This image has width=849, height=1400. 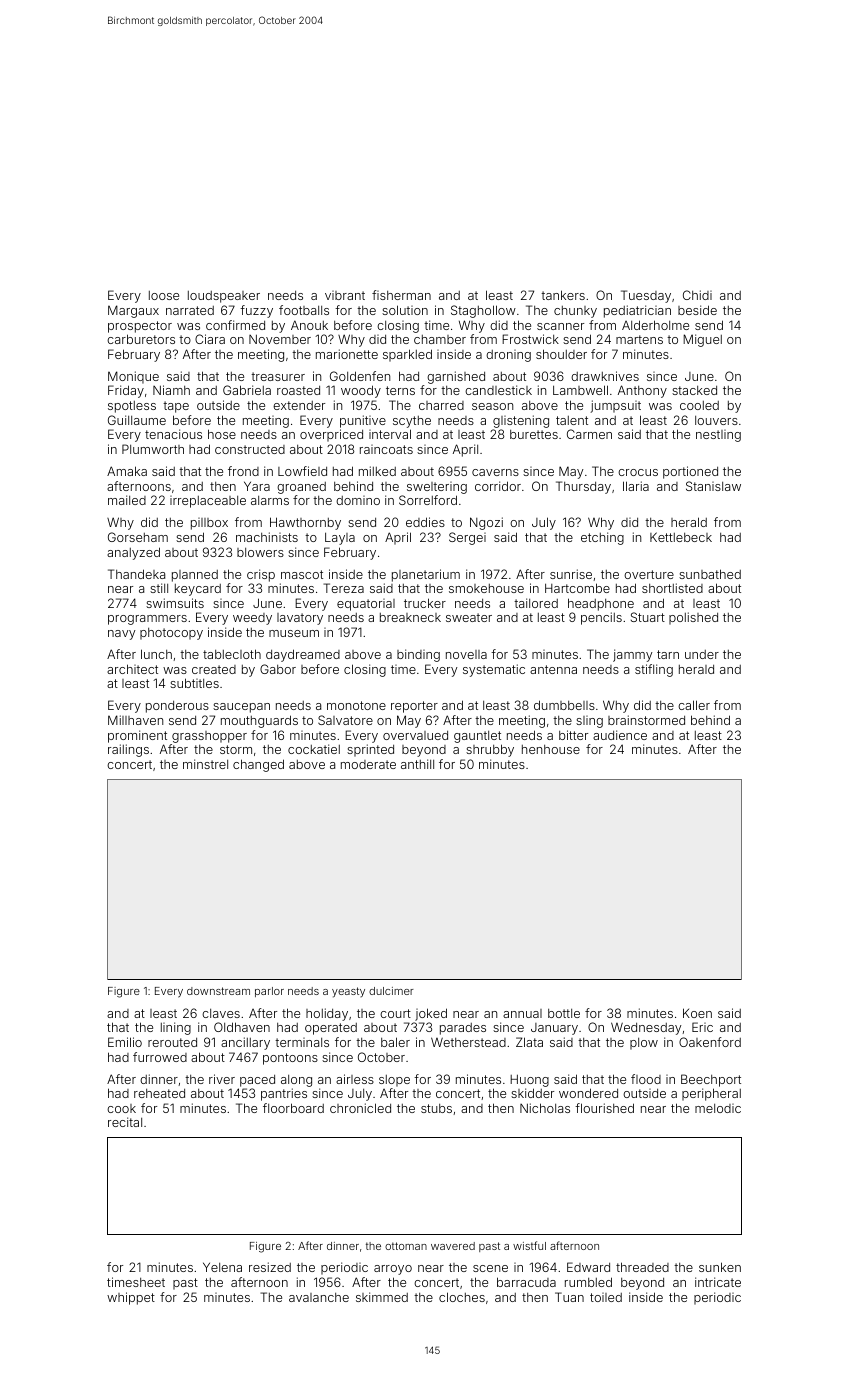 I want to click on railings, so click(x=128, y=750).
